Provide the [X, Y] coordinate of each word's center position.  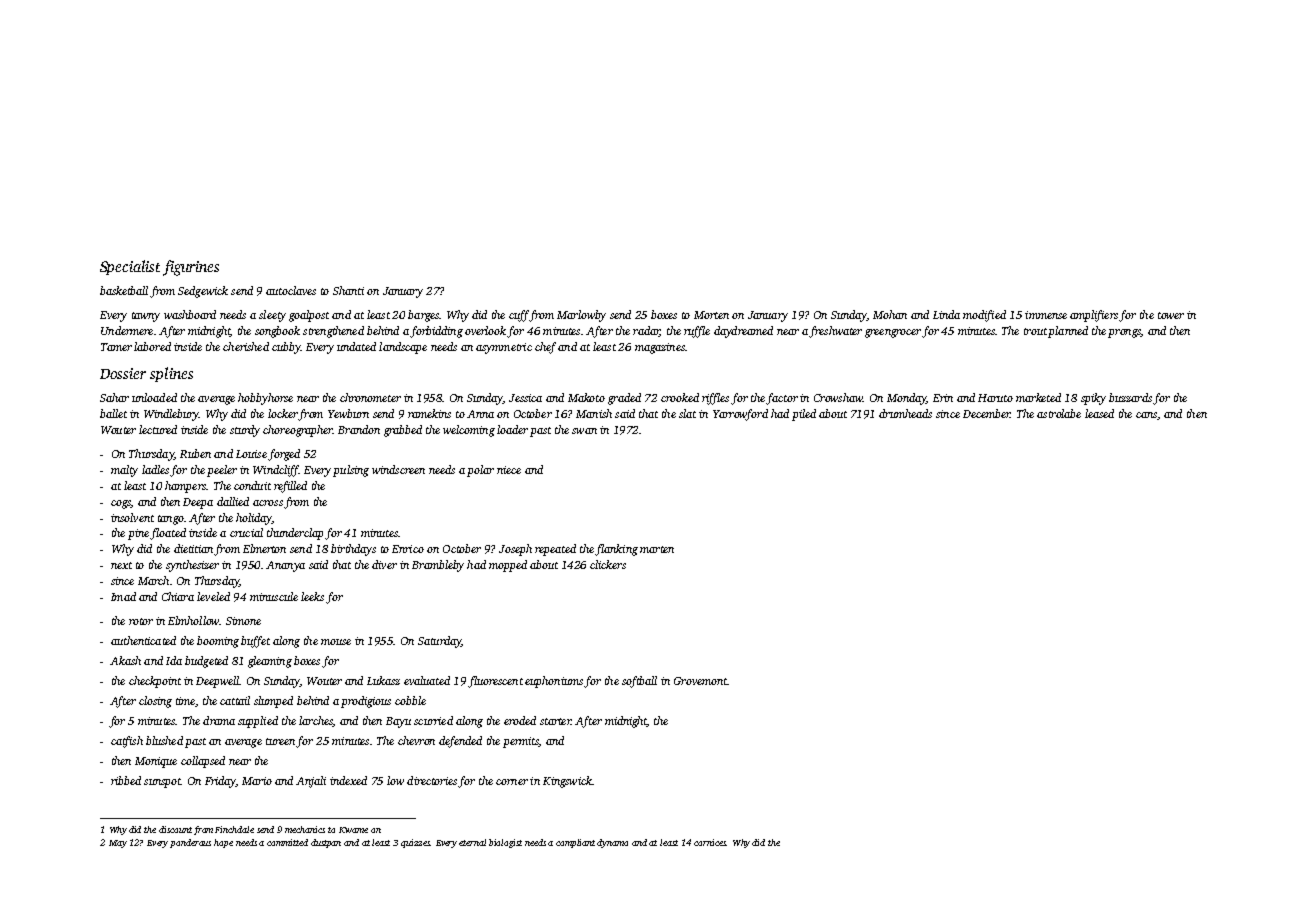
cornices [710, 842]
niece [509, 470]
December [986, 413]
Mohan [890, 314]
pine [138, 534]
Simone [243, 621]
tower [1171, 315]
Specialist [130, 267]
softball [639, 682]
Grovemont [700, 681]
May [118, 844]
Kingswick [567, 782]
